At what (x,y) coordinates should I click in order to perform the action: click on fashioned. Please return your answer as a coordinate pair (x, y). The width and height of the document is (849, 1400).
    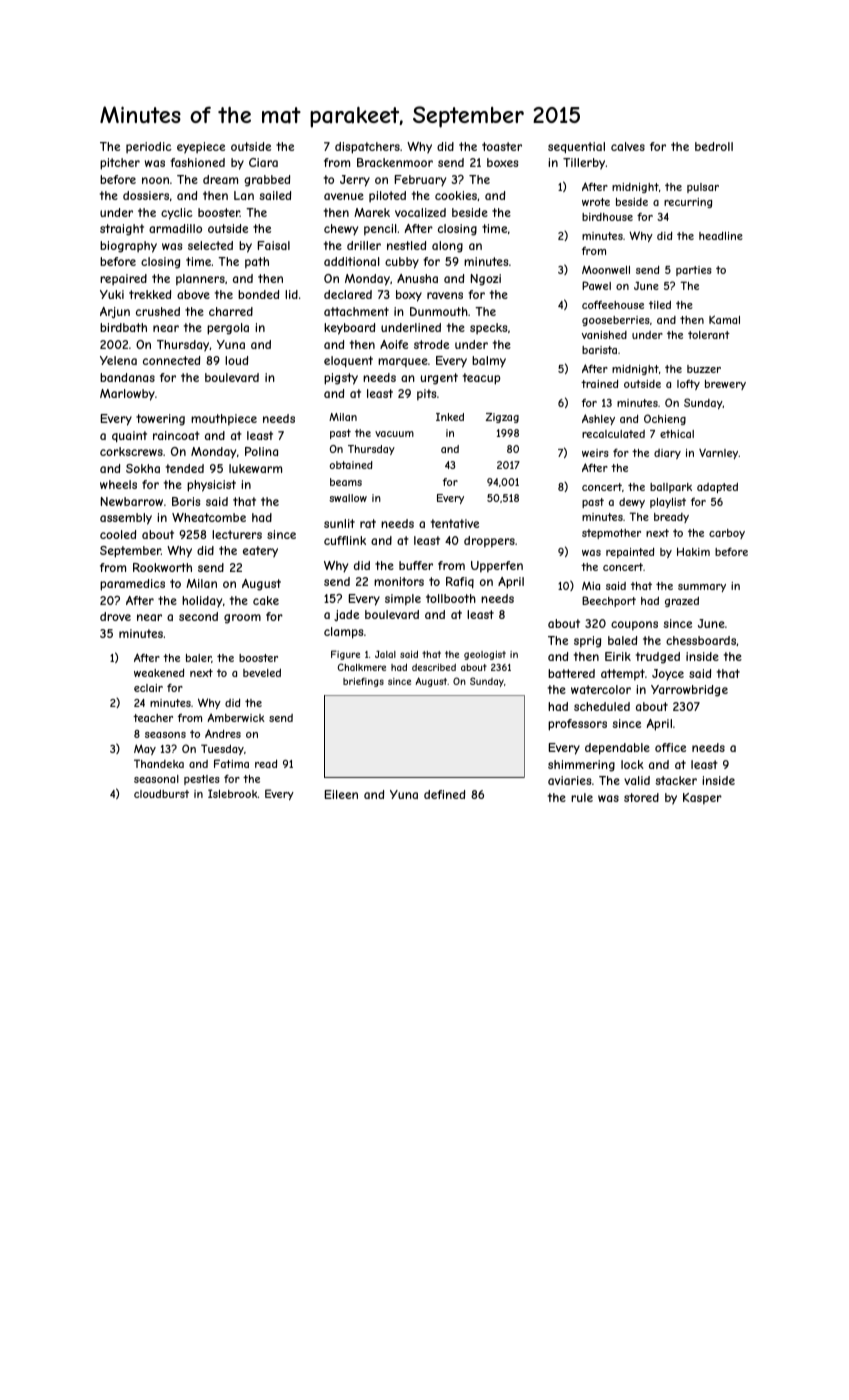
    Looking at the image, I should click on (197, 162).
